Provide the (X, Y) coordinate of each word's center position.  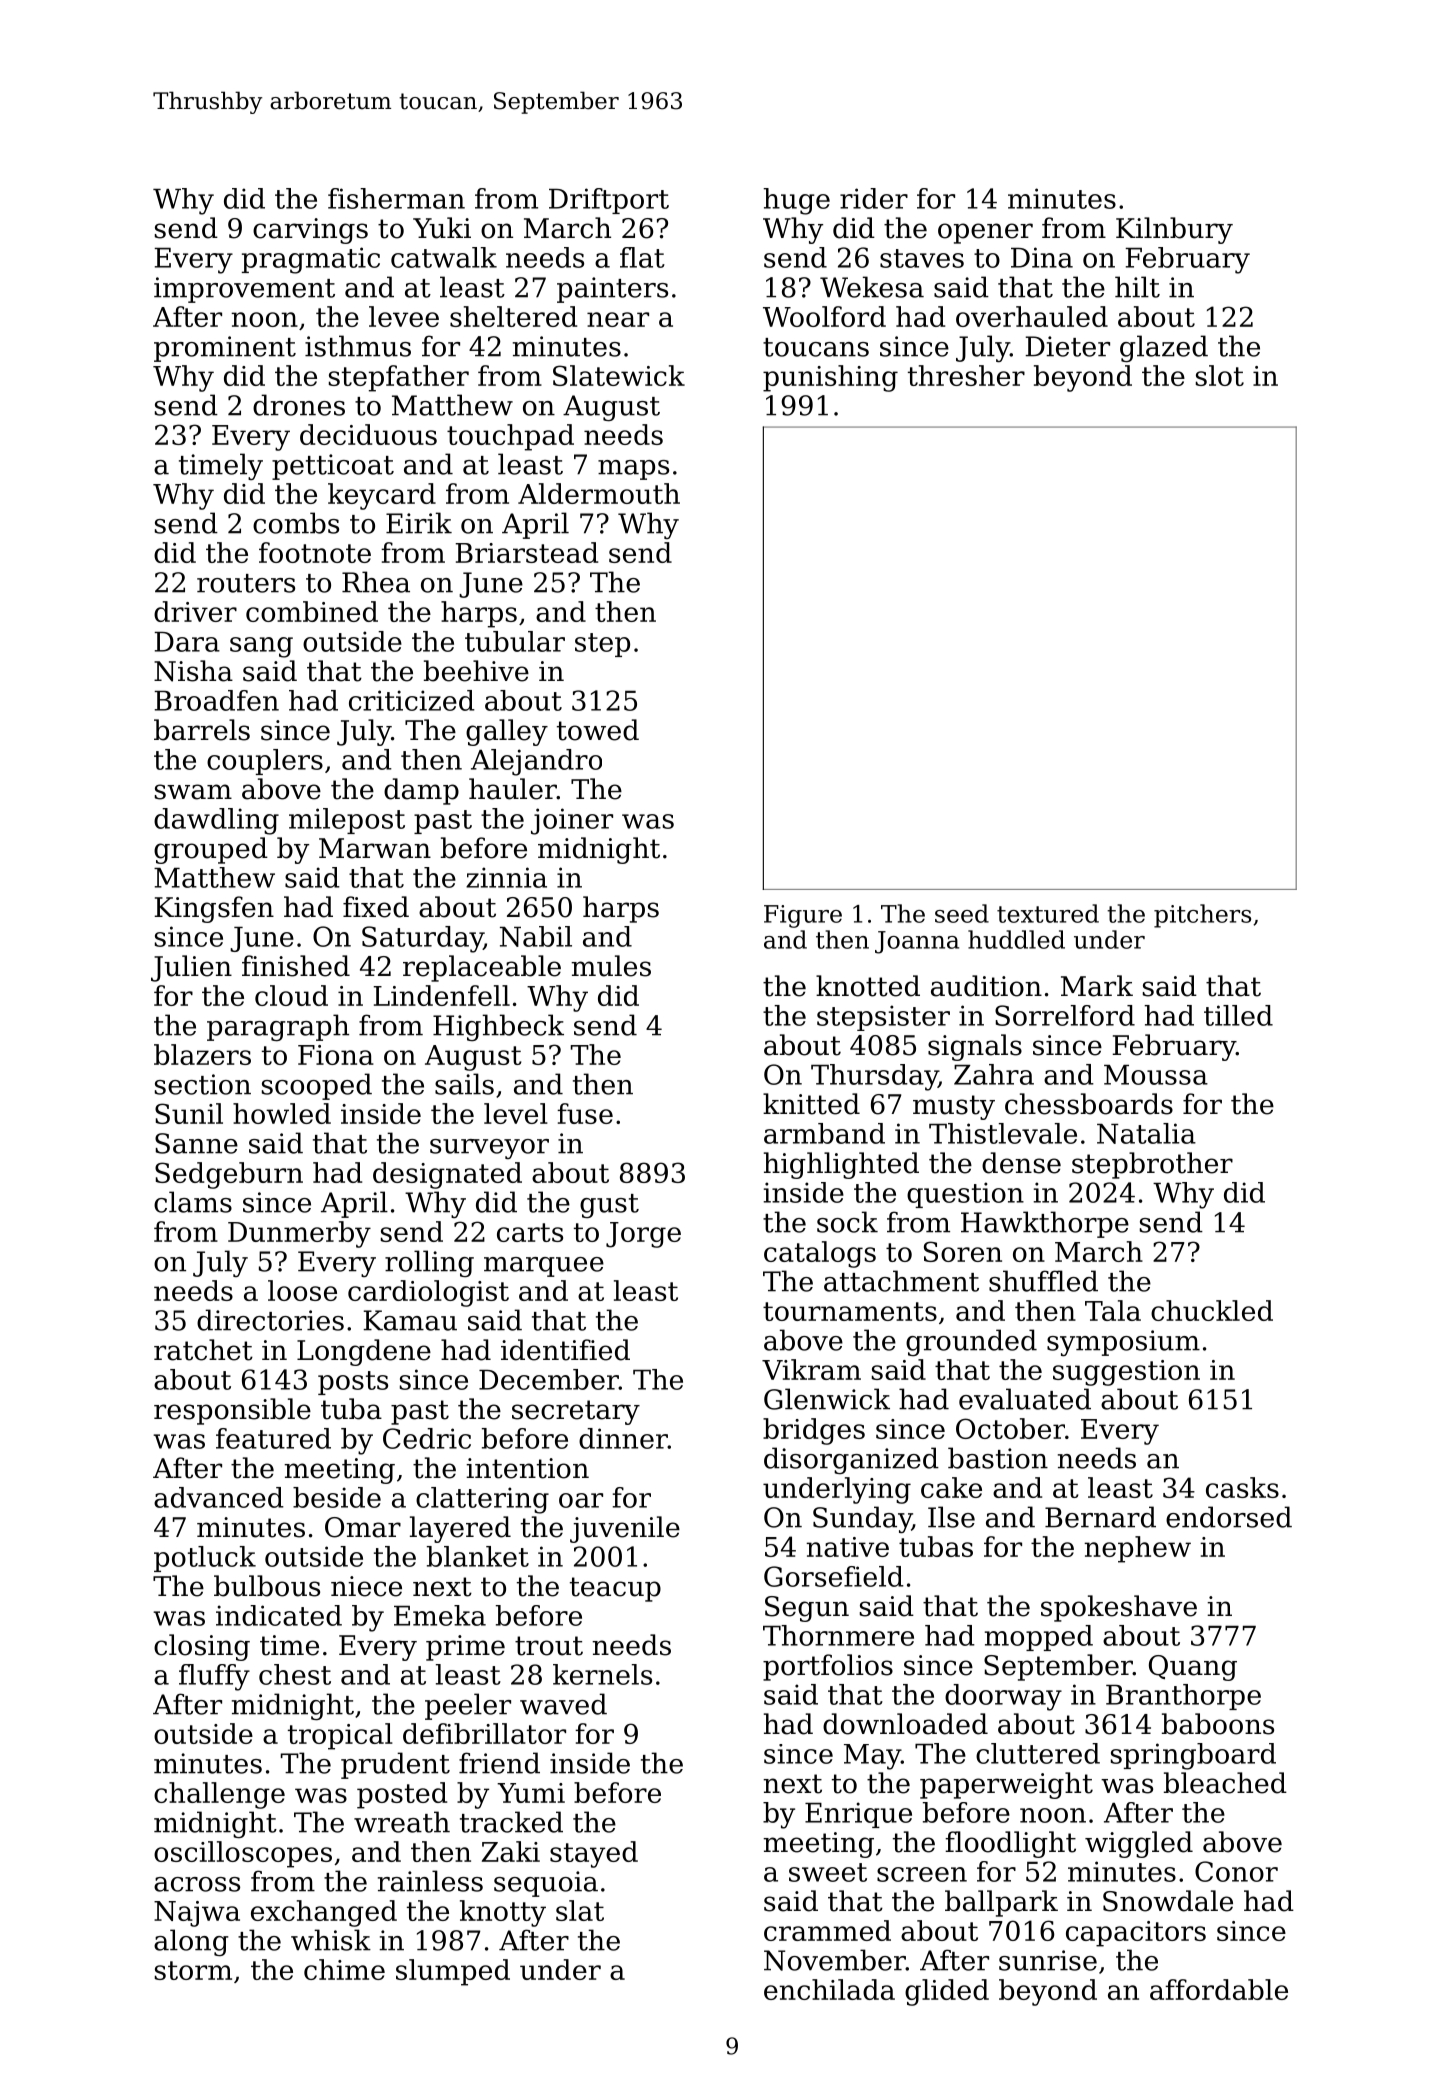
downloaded (905, 1724)
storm (193, 1970)
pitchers (1202, 916)
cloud (291, 995)
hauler (513, 789)
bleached (1225, 1783)
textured (1048, 913)
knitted (811, 1104)
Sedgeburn (229, 1175)
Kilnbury (1174, 230)
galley (507, 732)
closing (202, 1647)
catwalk (444, 257)
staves (922, 258)
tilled (1238, 1015)
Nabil (536, 936)
